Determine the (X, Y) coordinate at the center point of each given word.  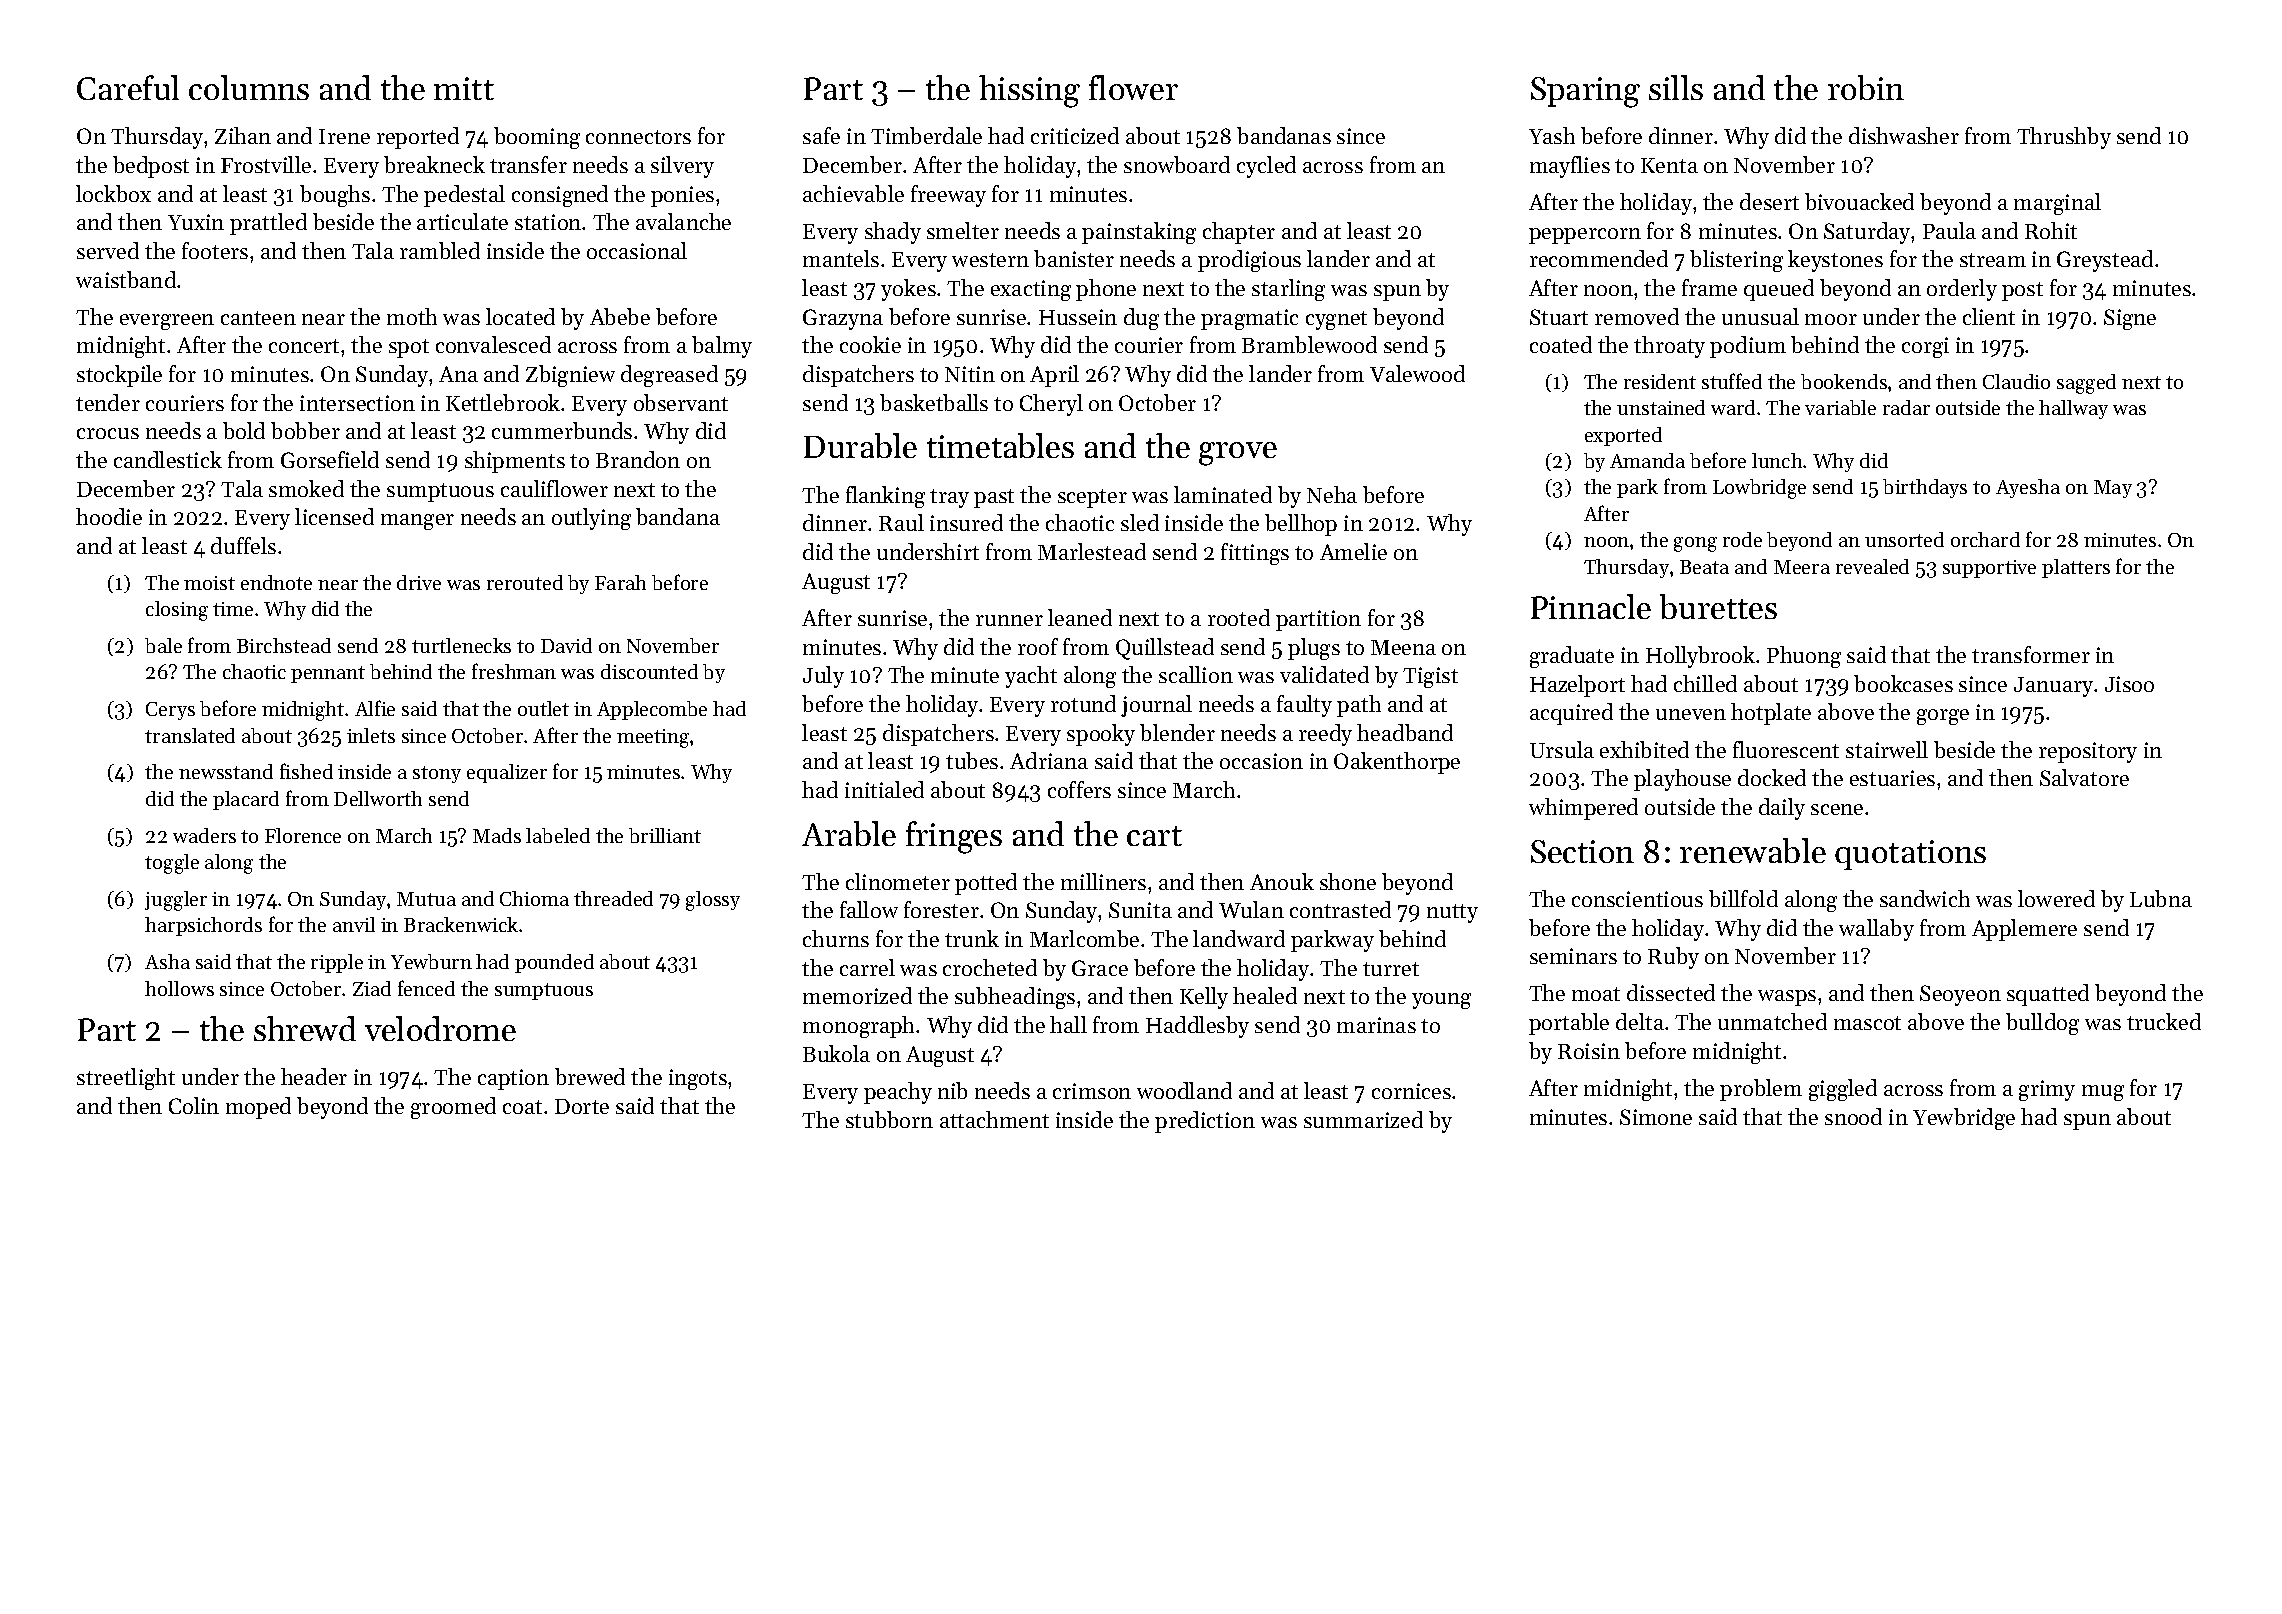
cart (1154, 836)
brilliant (665, 835)
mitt (464, 88)
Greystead (2105, 261)
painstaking (1139, 233)
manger (417, 522)
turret (1391, 969)
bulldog (2042, 1024)
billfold (1743, 898)
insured (966, 522)
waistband (126, 279)
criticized (1075, 135)
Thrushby (2064, 138)
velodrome (440, 1028)
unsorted (1904, 539)
